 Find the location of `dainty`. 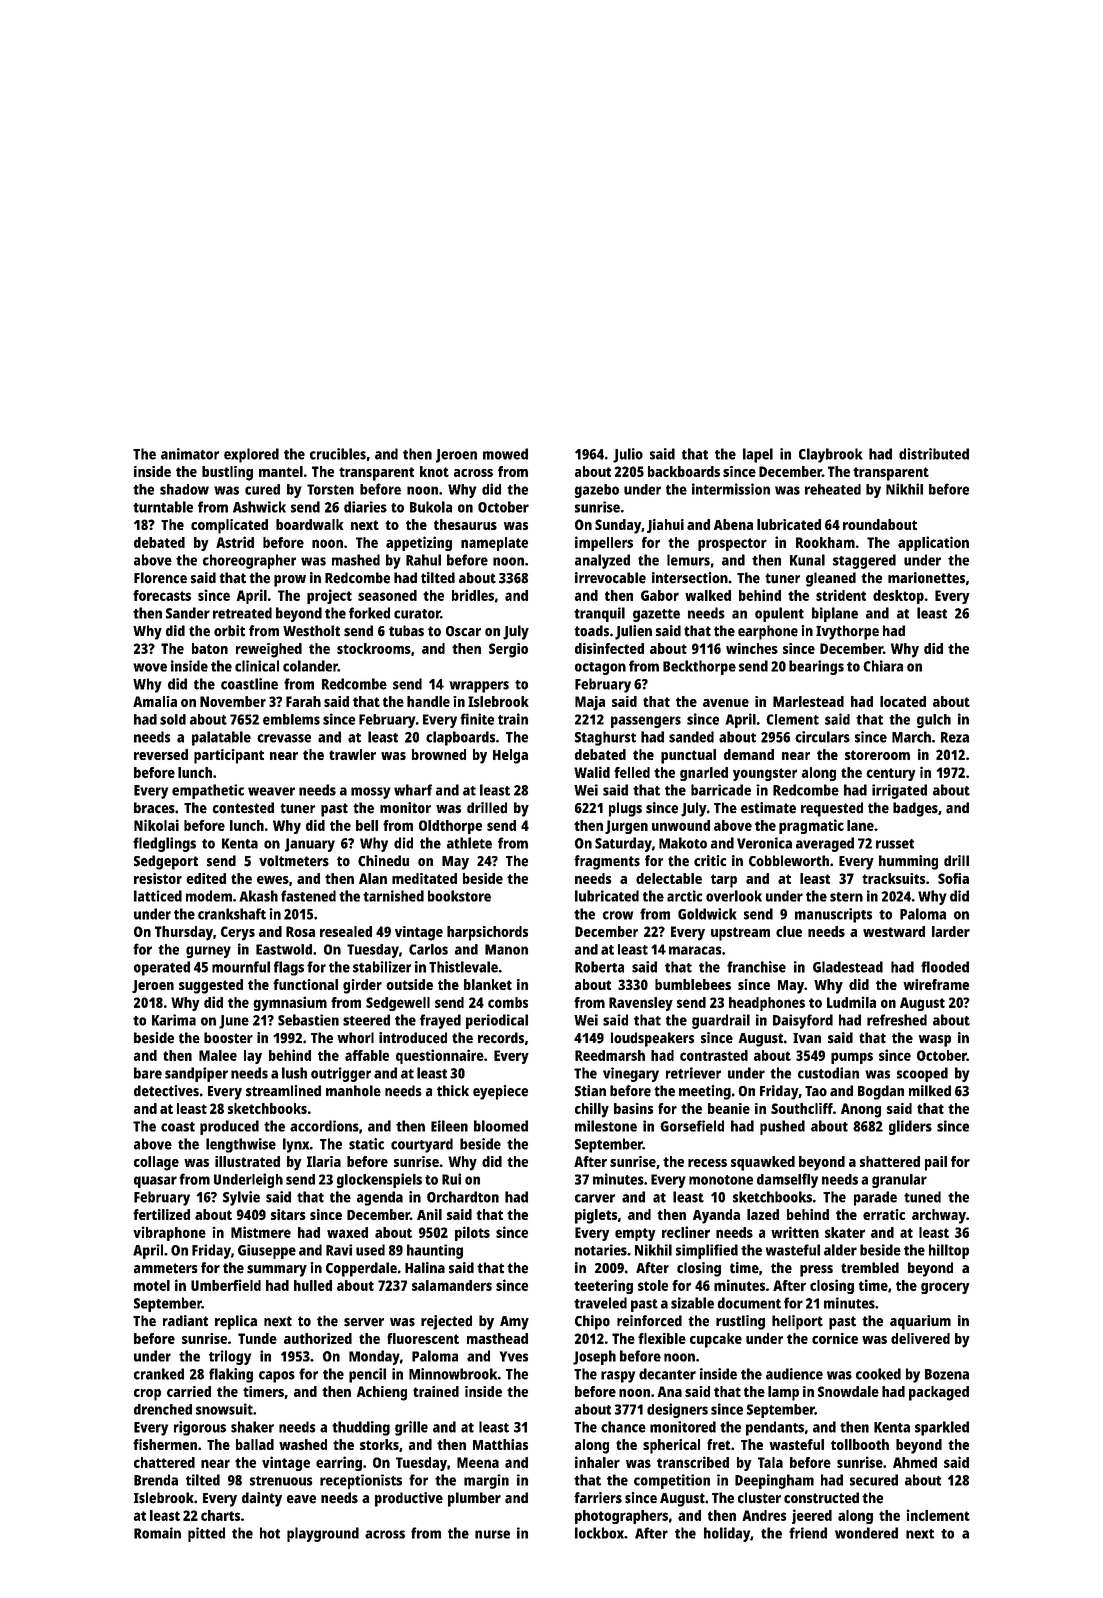

dainty is located at coordinates (262, 1499).
